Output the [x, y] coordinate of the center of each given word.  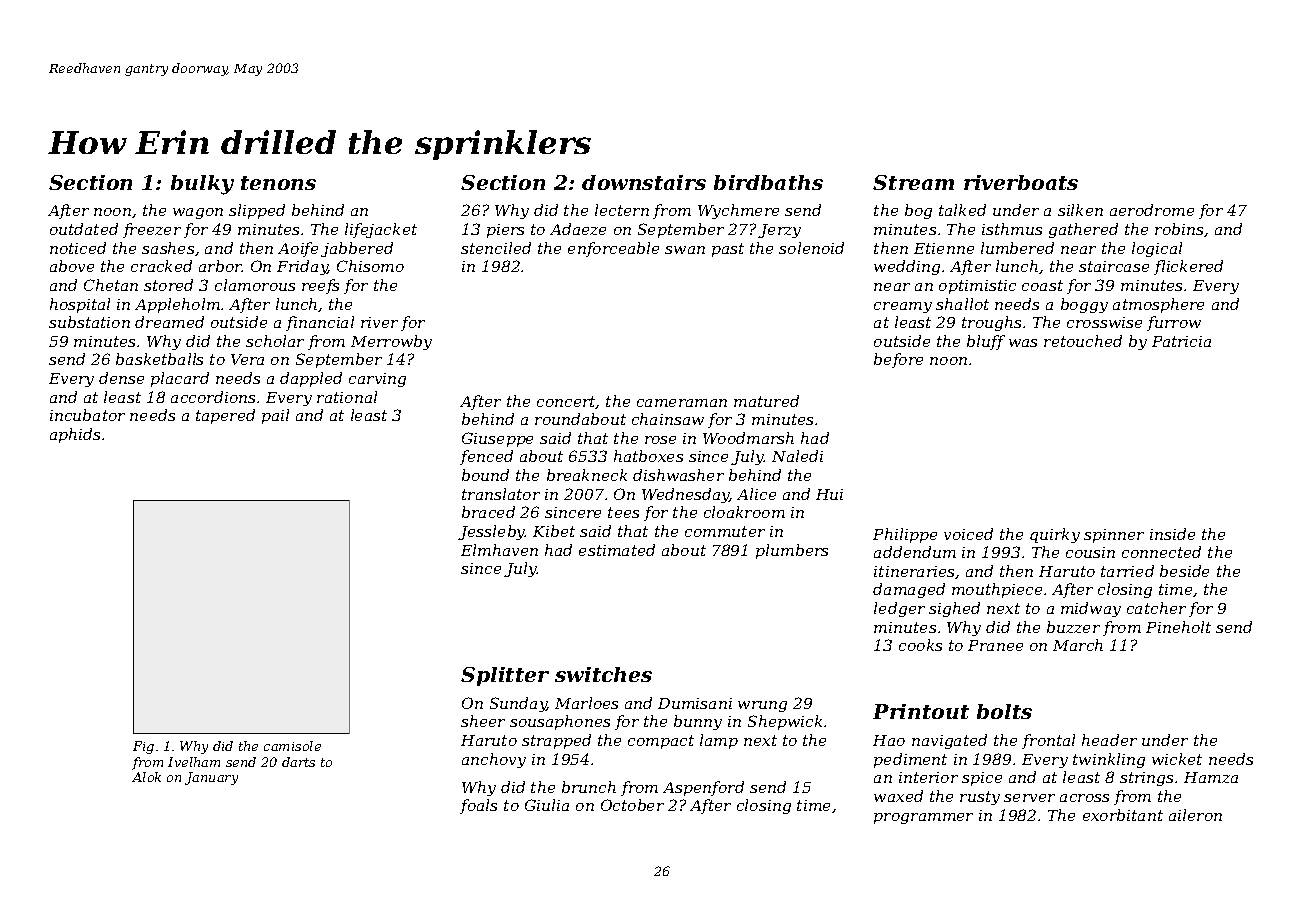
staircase [1114, 266]
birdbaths [768, 182]
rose [660, 440]
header [1109, 740]
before [898, 360]
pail [275, 416]
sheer [483, 721]
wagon [198, 213]
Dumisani [695, 703]
